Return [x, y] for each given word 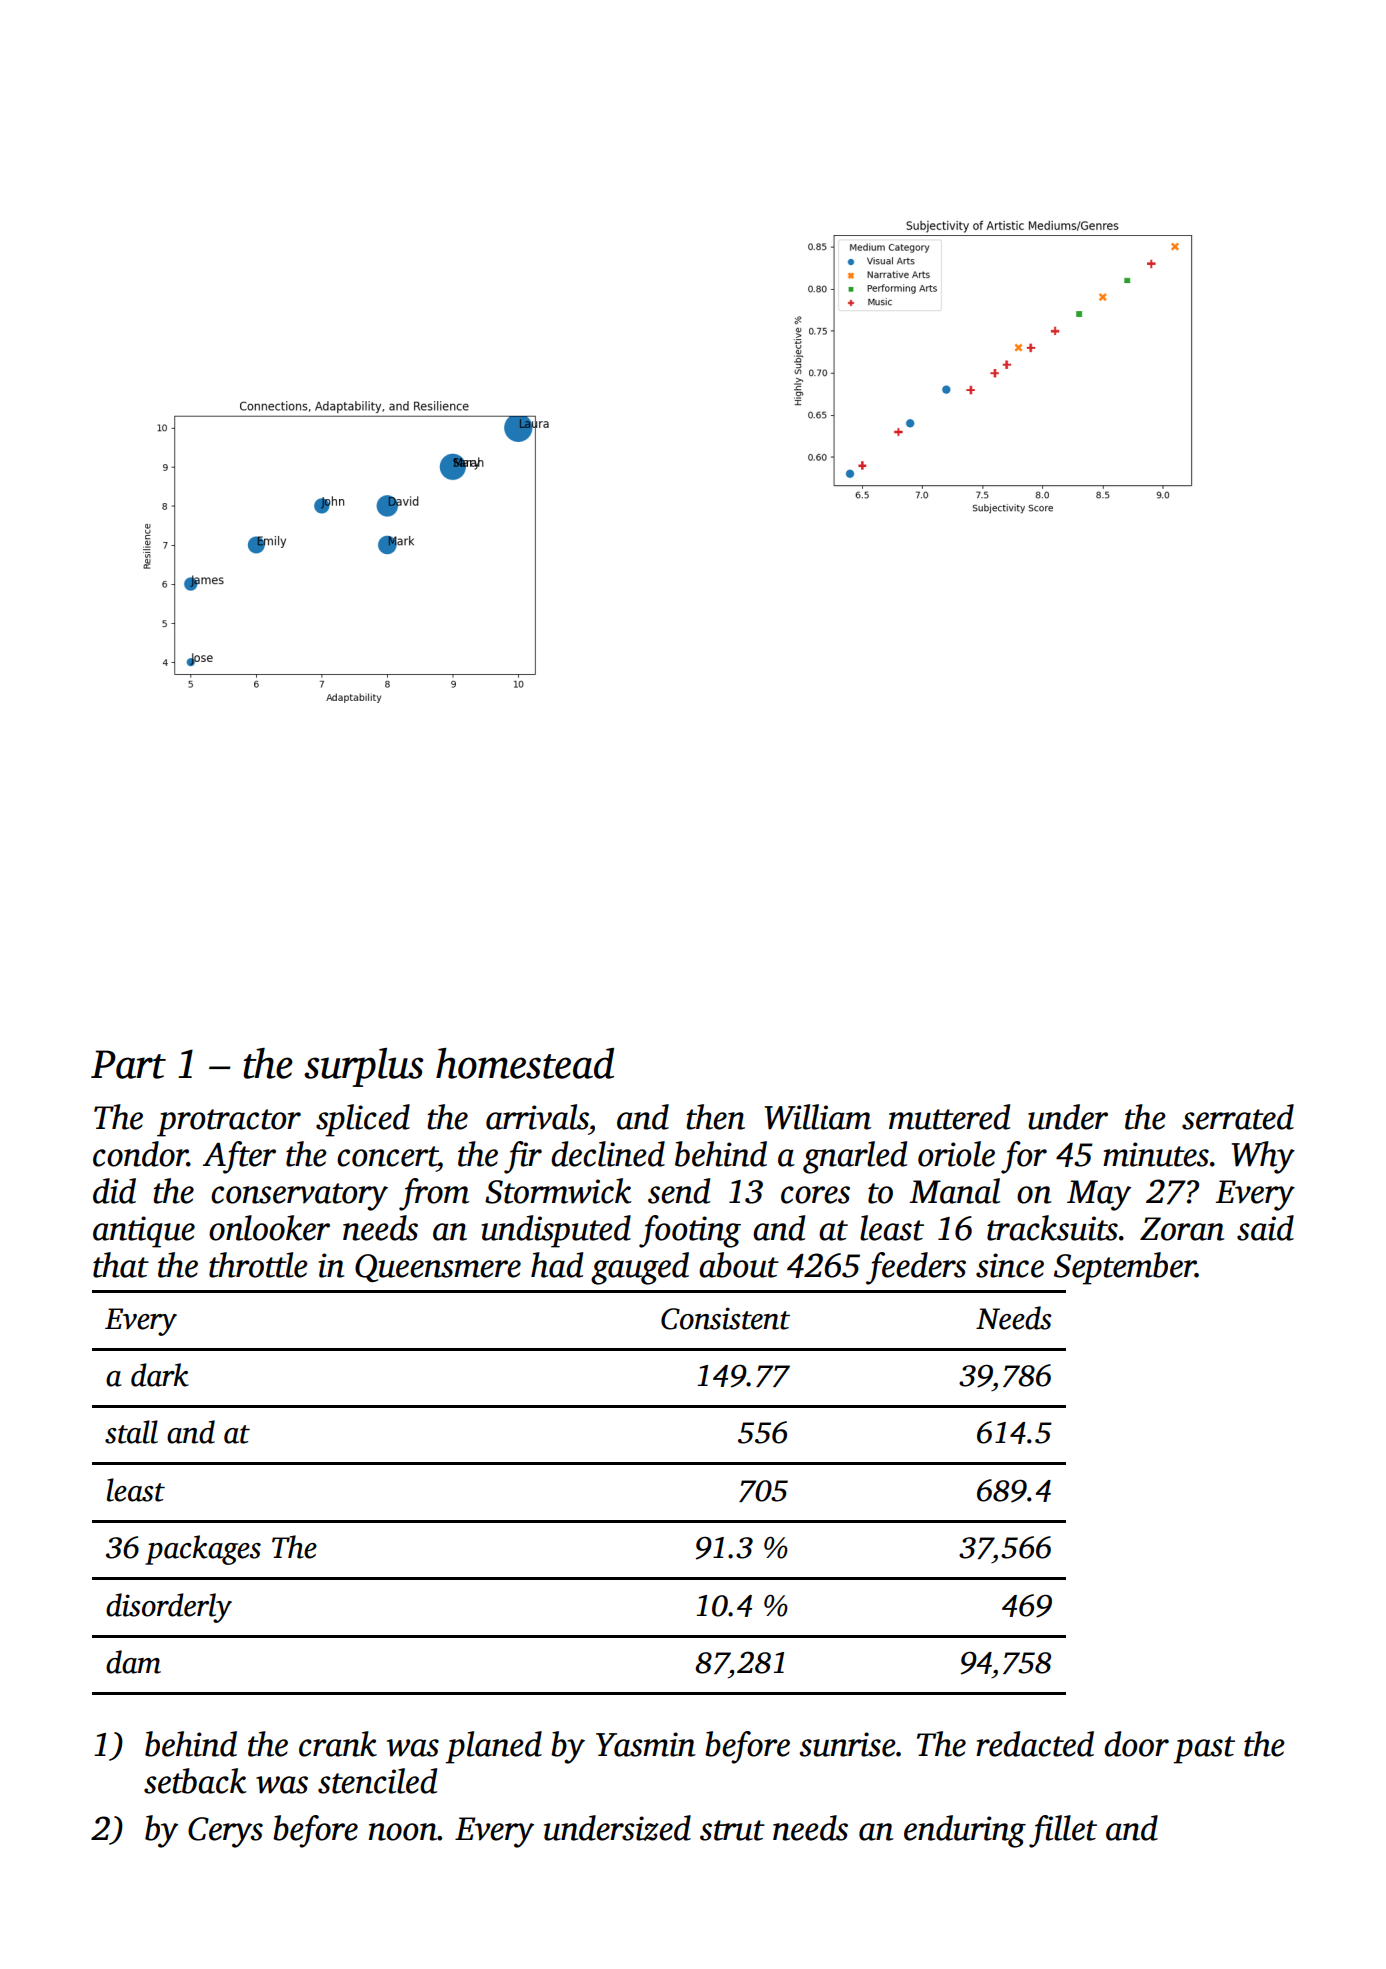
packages [203, 1550]
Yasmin [645, 1744]
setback [195, 1781]
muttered [949, 1117]
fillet [1063, 1831]
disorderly [169, 1608]
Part [128, 1064]
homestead [525, 1063]
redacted [1035, 1744]
